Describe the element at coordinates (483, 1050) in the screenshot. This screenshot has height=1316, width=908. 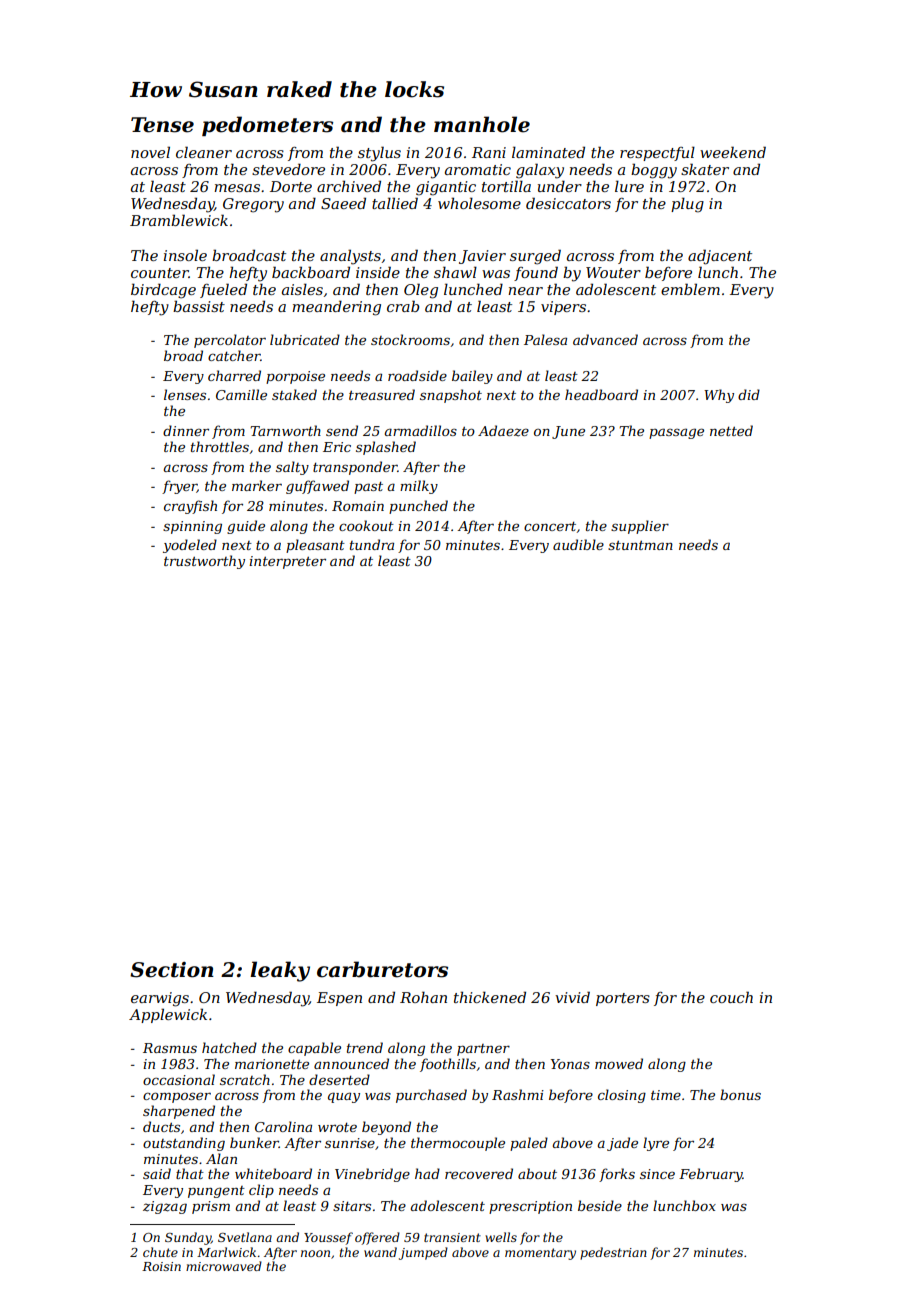
I see `partner` at that location.
